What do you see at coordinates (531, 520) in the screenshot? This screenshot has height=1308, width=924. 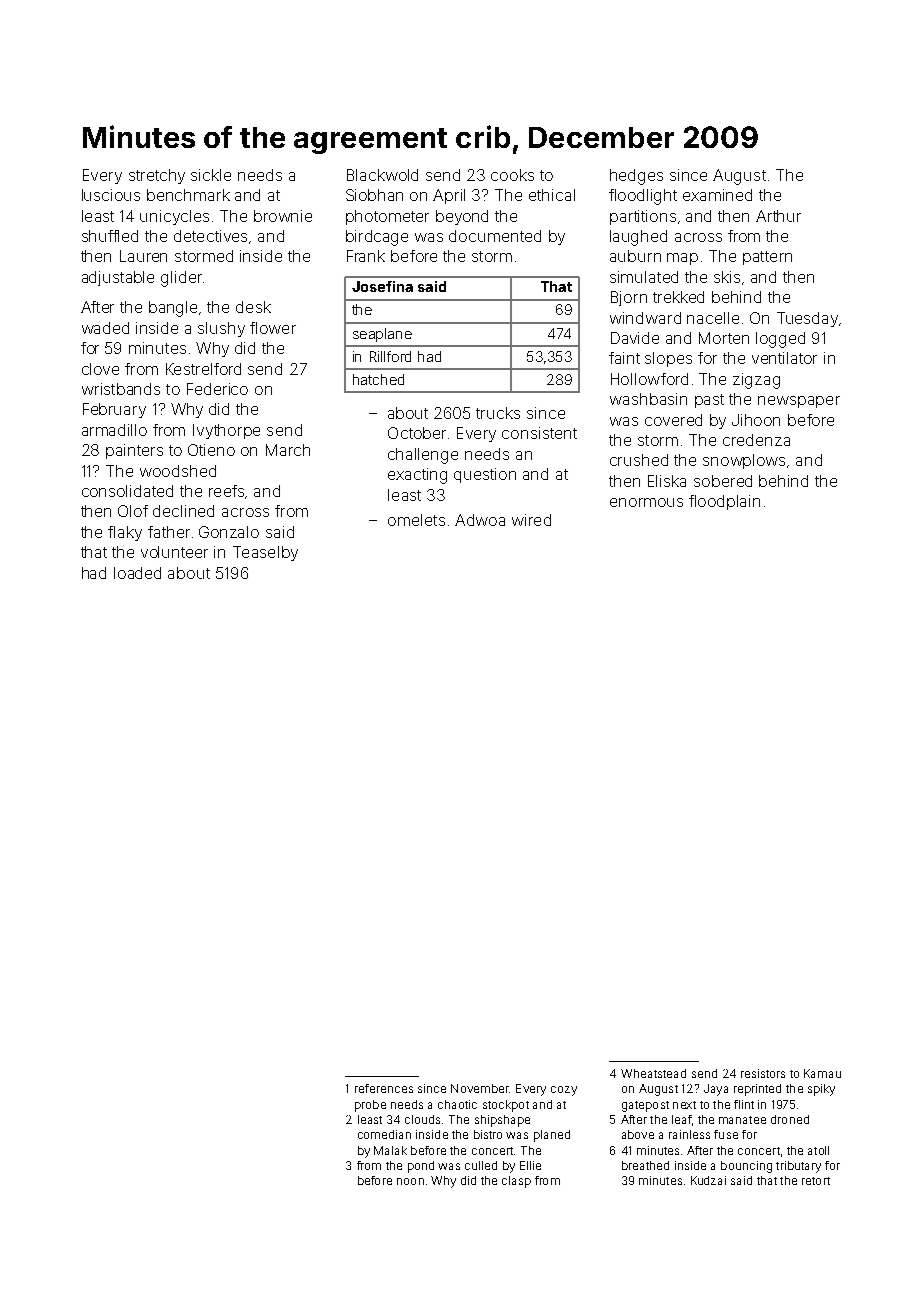 I see `wired` at bounding box center [531, 520].
